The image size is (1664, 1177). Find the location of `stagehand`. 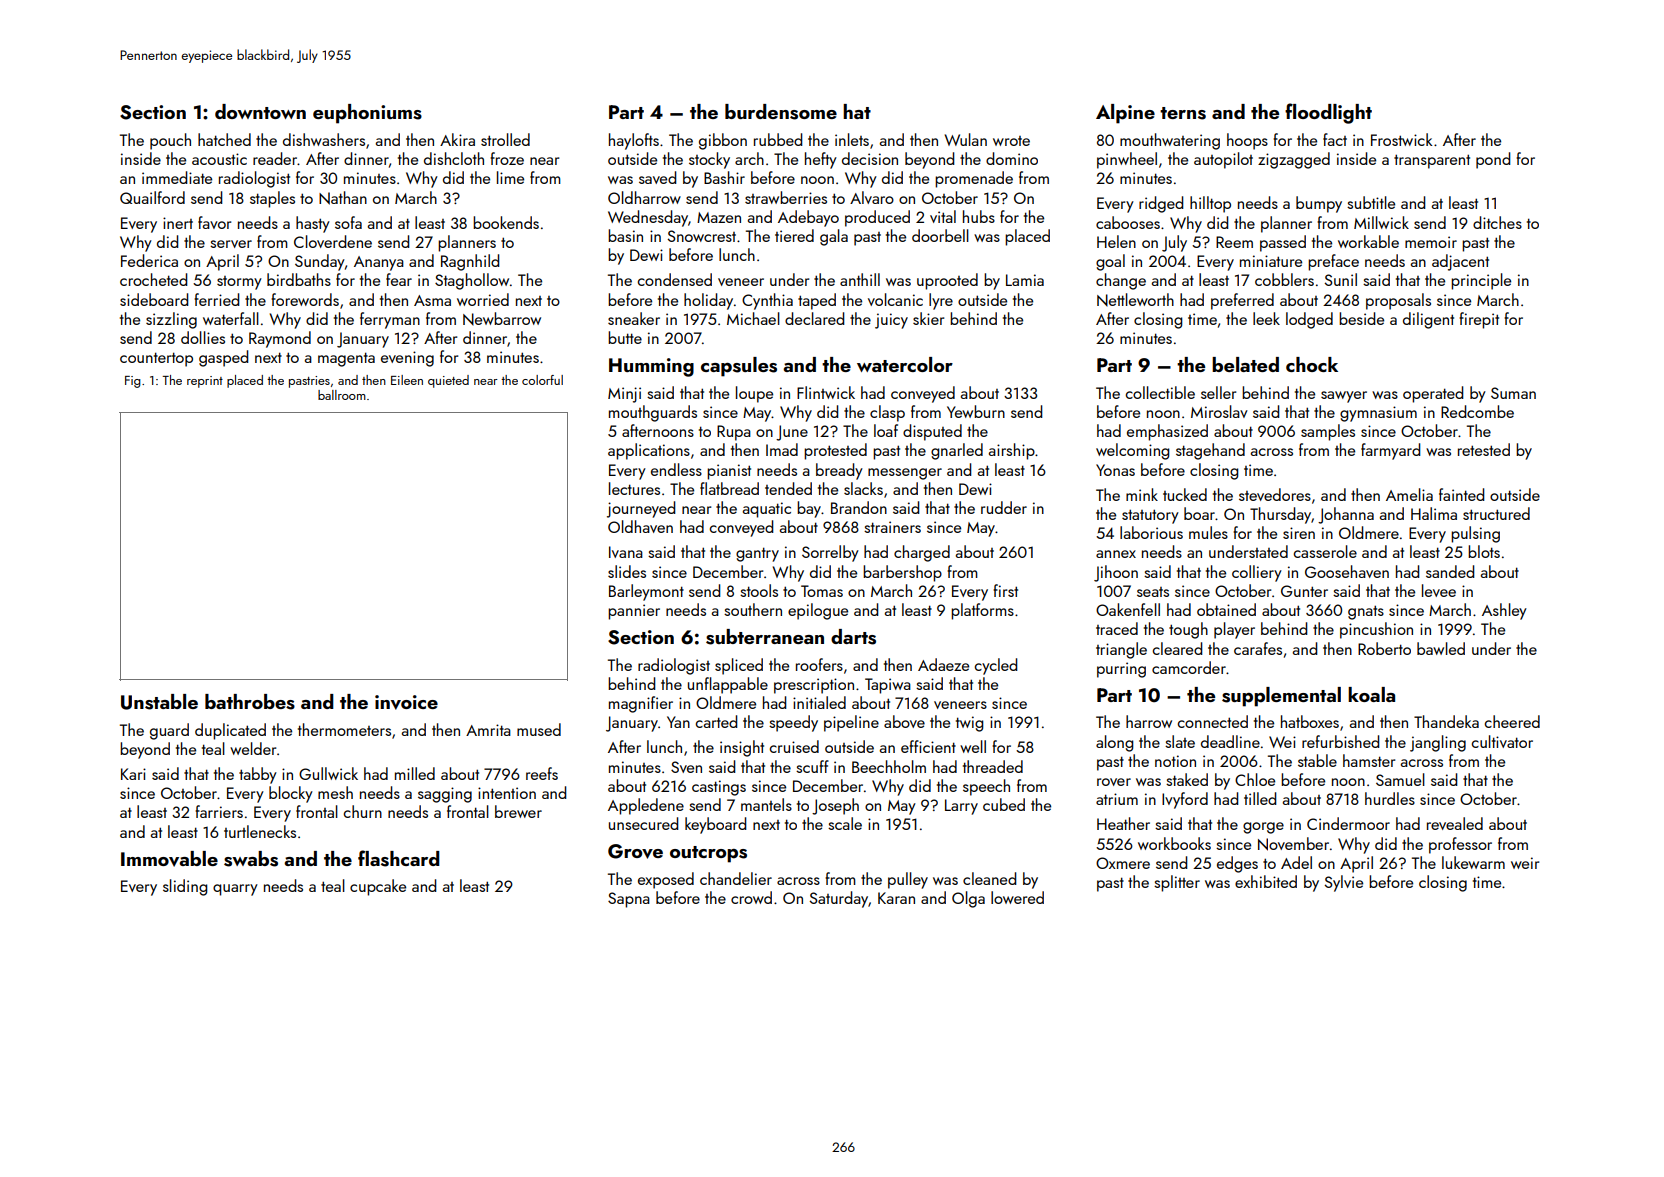

stagehand is located at coordinates (1210, 451).
